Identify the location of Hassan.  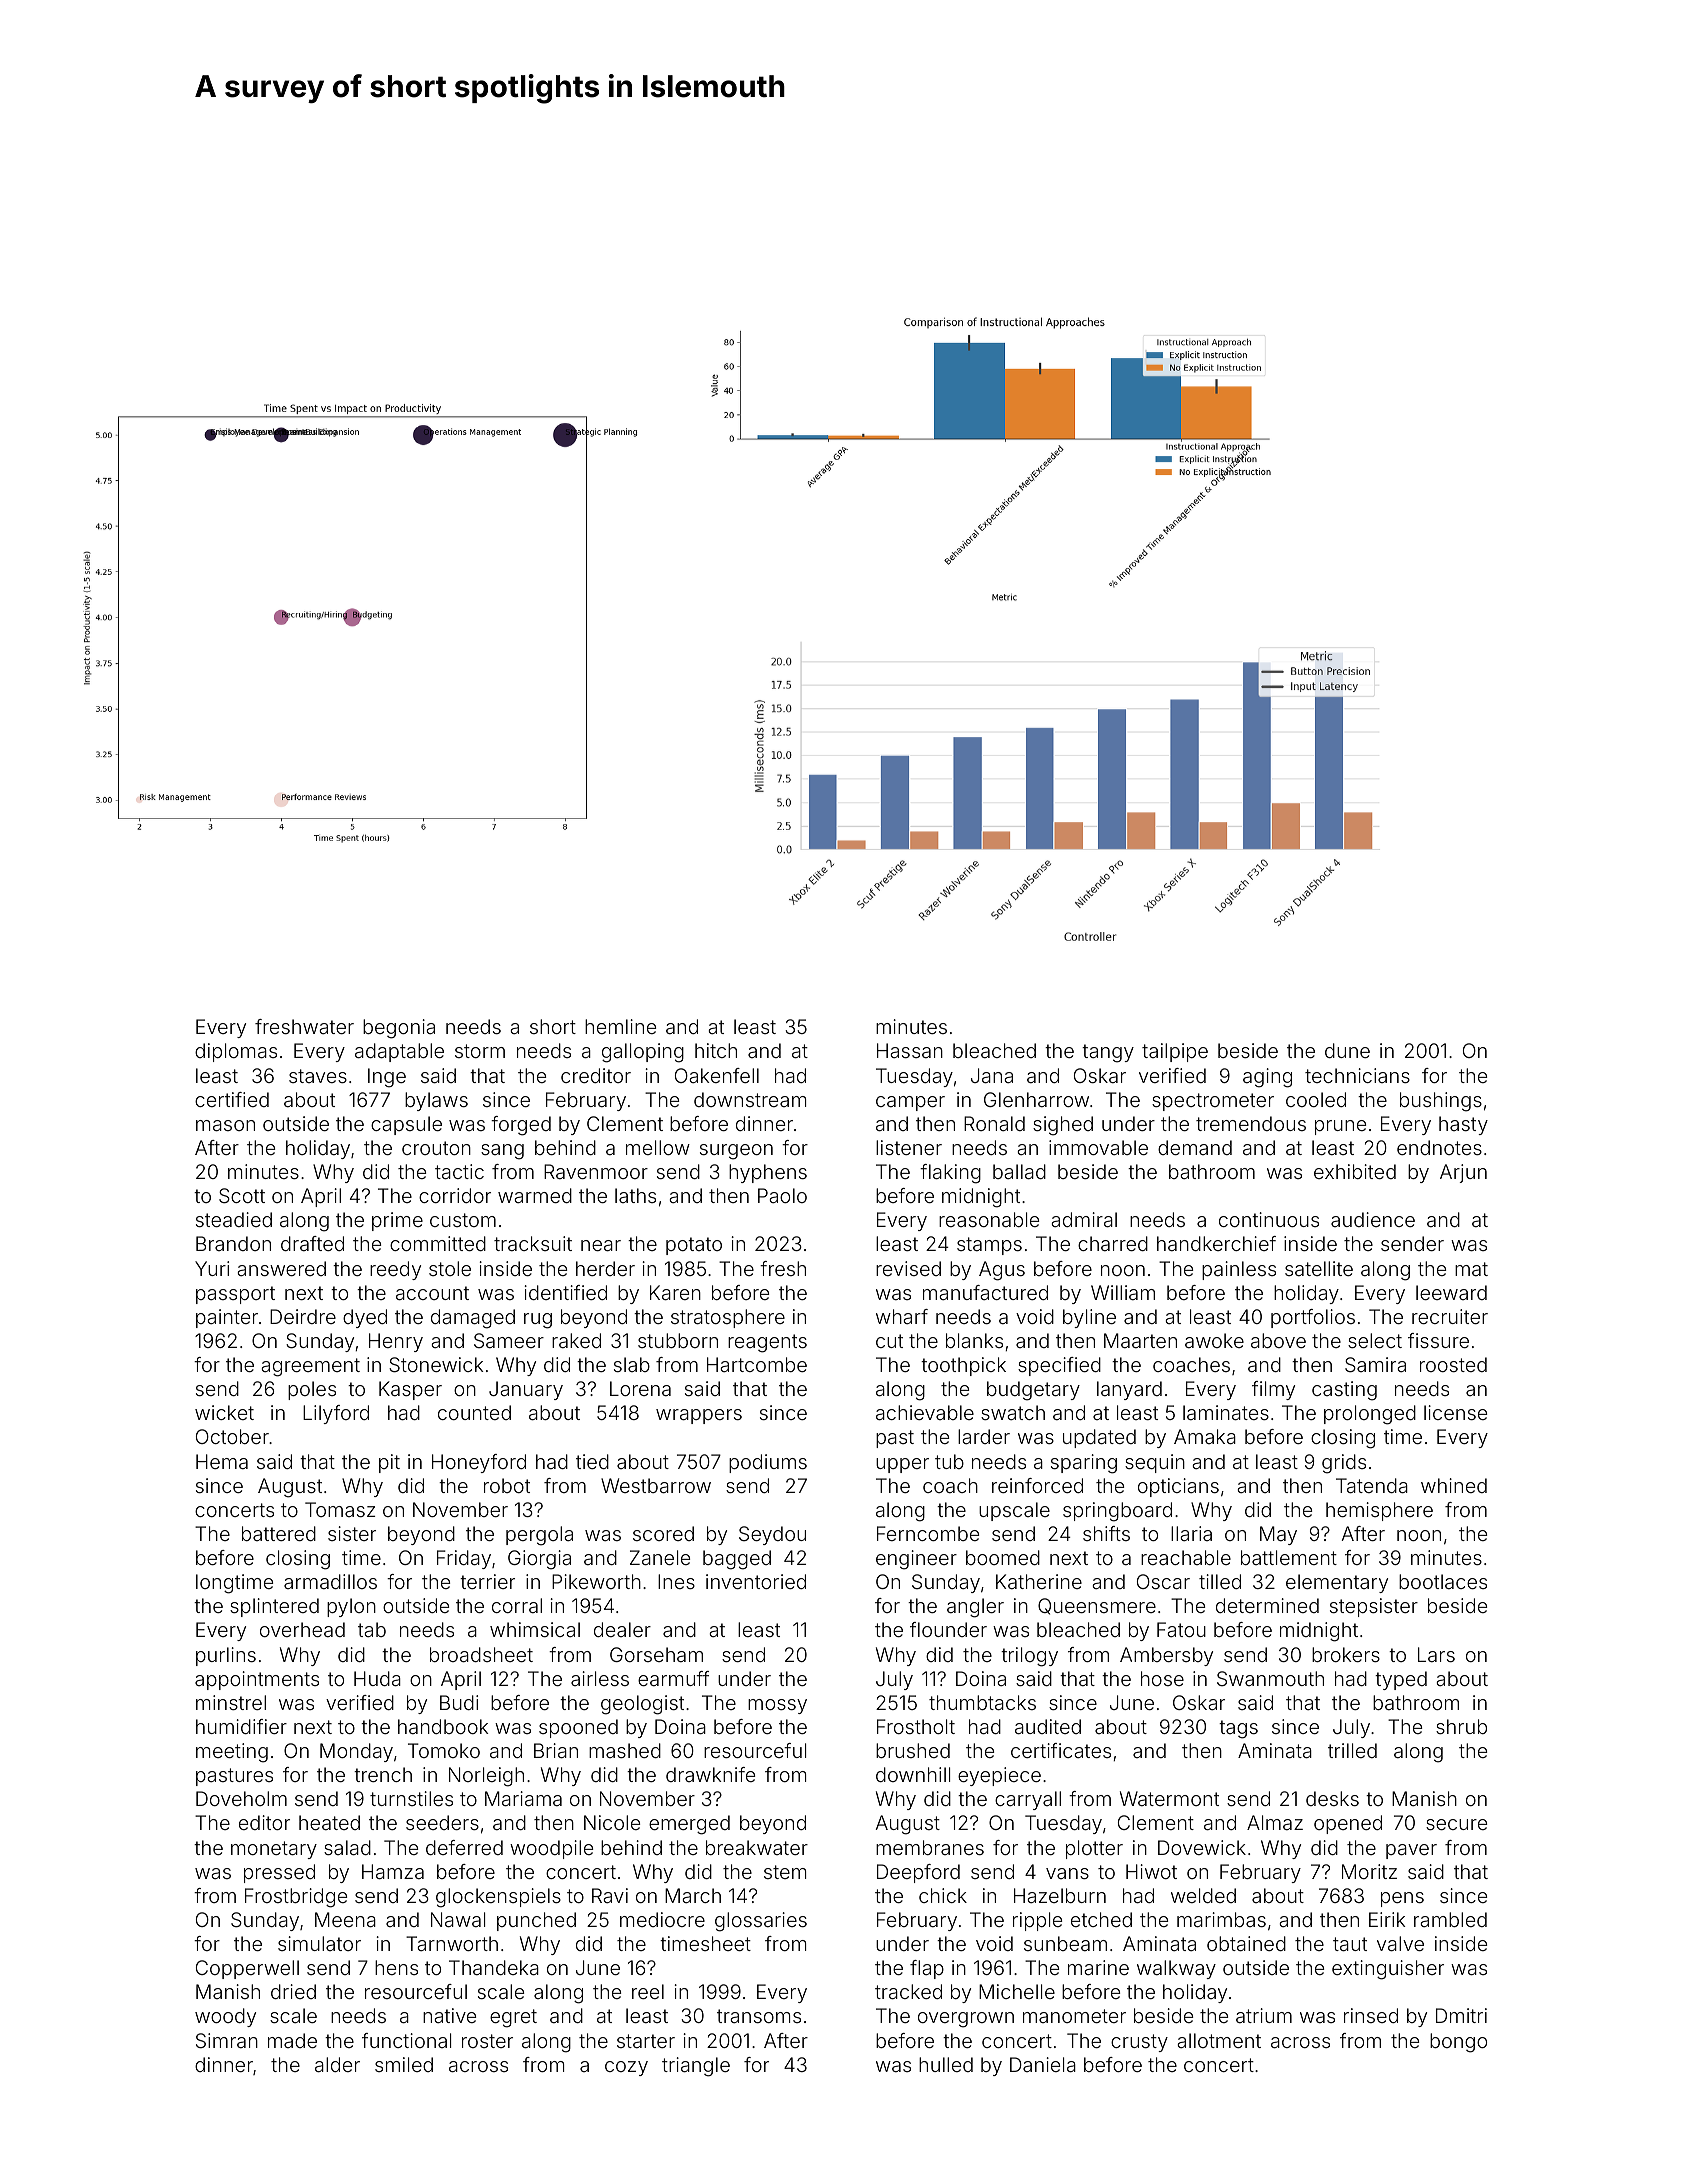
(910, 1050).
